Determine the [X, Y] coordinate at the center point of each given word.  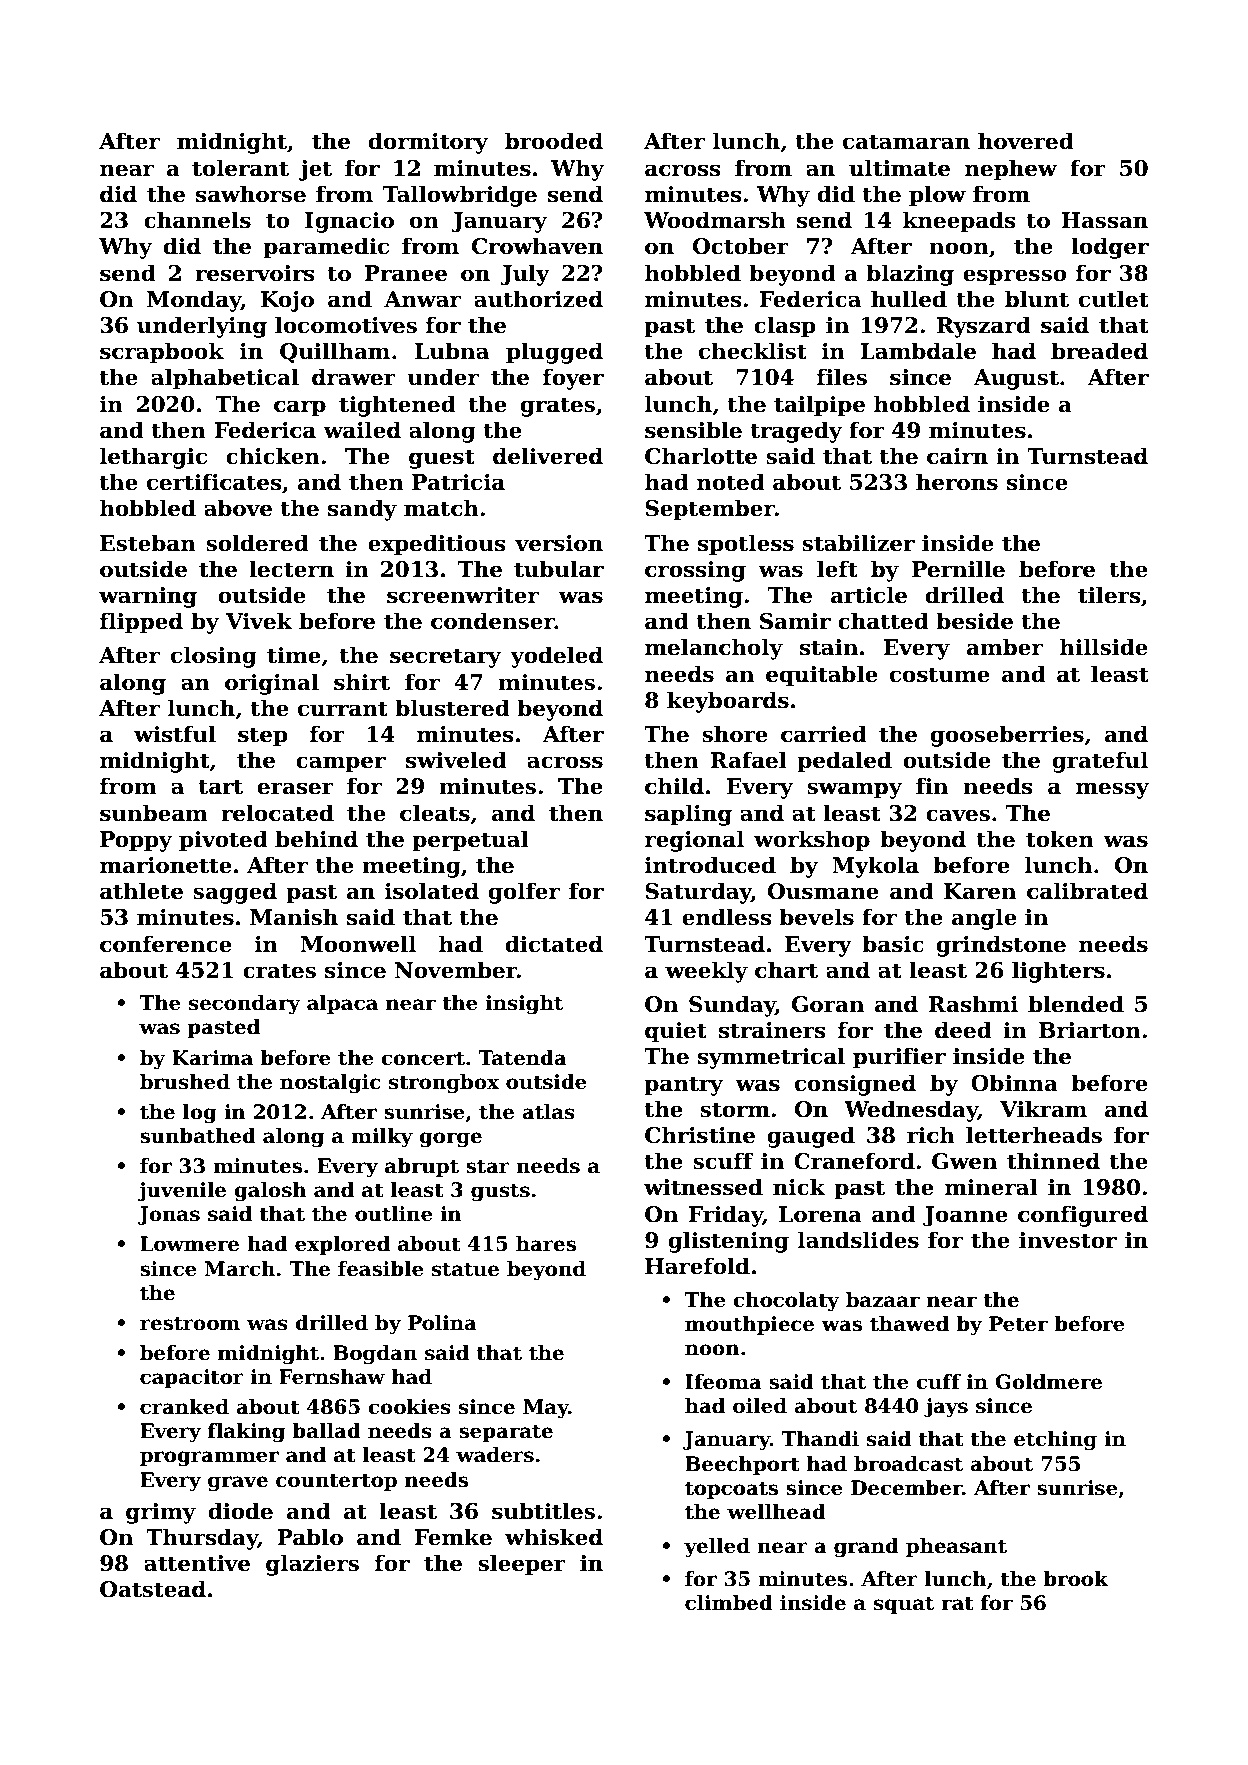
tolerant [240, 168]
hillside [1104, 647]
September [710, 510]
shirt [362, 682]
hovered [1026, 141]
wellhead [776, 1512]
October [741, 246]
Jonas [169, 1215]
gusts [500, 1192]
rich [931, 1135]
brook [1075, 1579]
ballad [326, 1431]
